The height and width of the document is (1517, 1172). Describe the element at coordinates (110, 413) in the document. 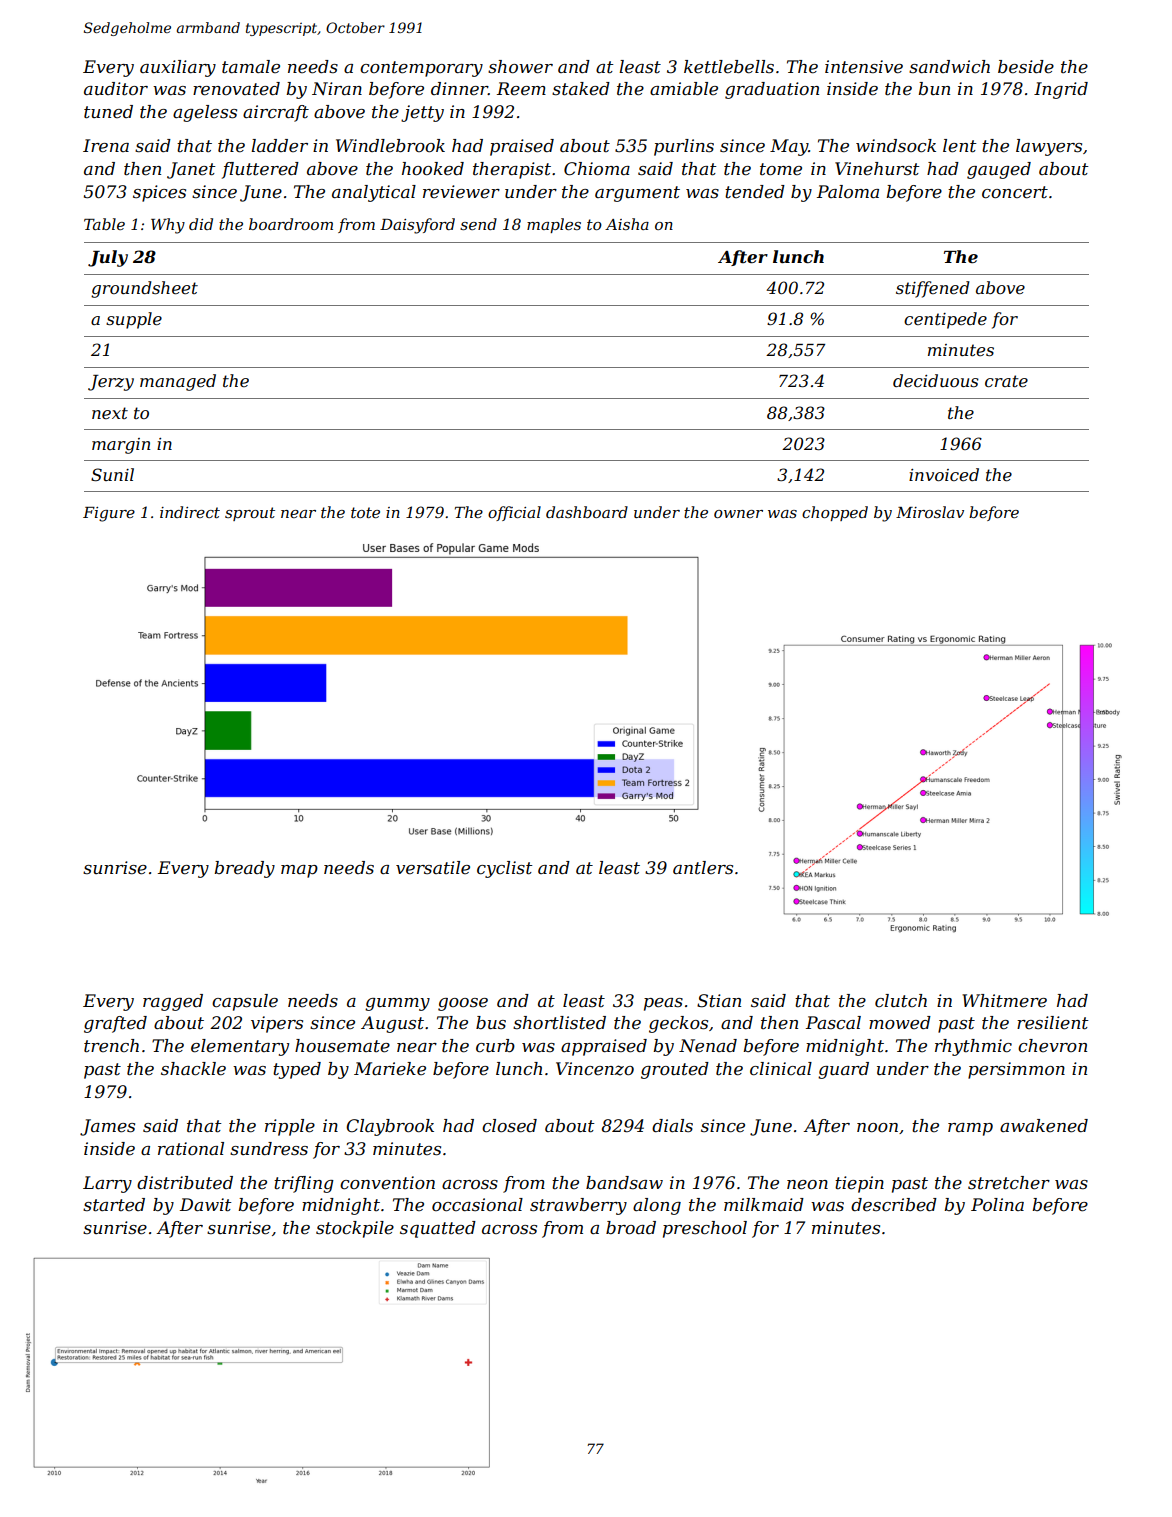

I see `next` at that location.
